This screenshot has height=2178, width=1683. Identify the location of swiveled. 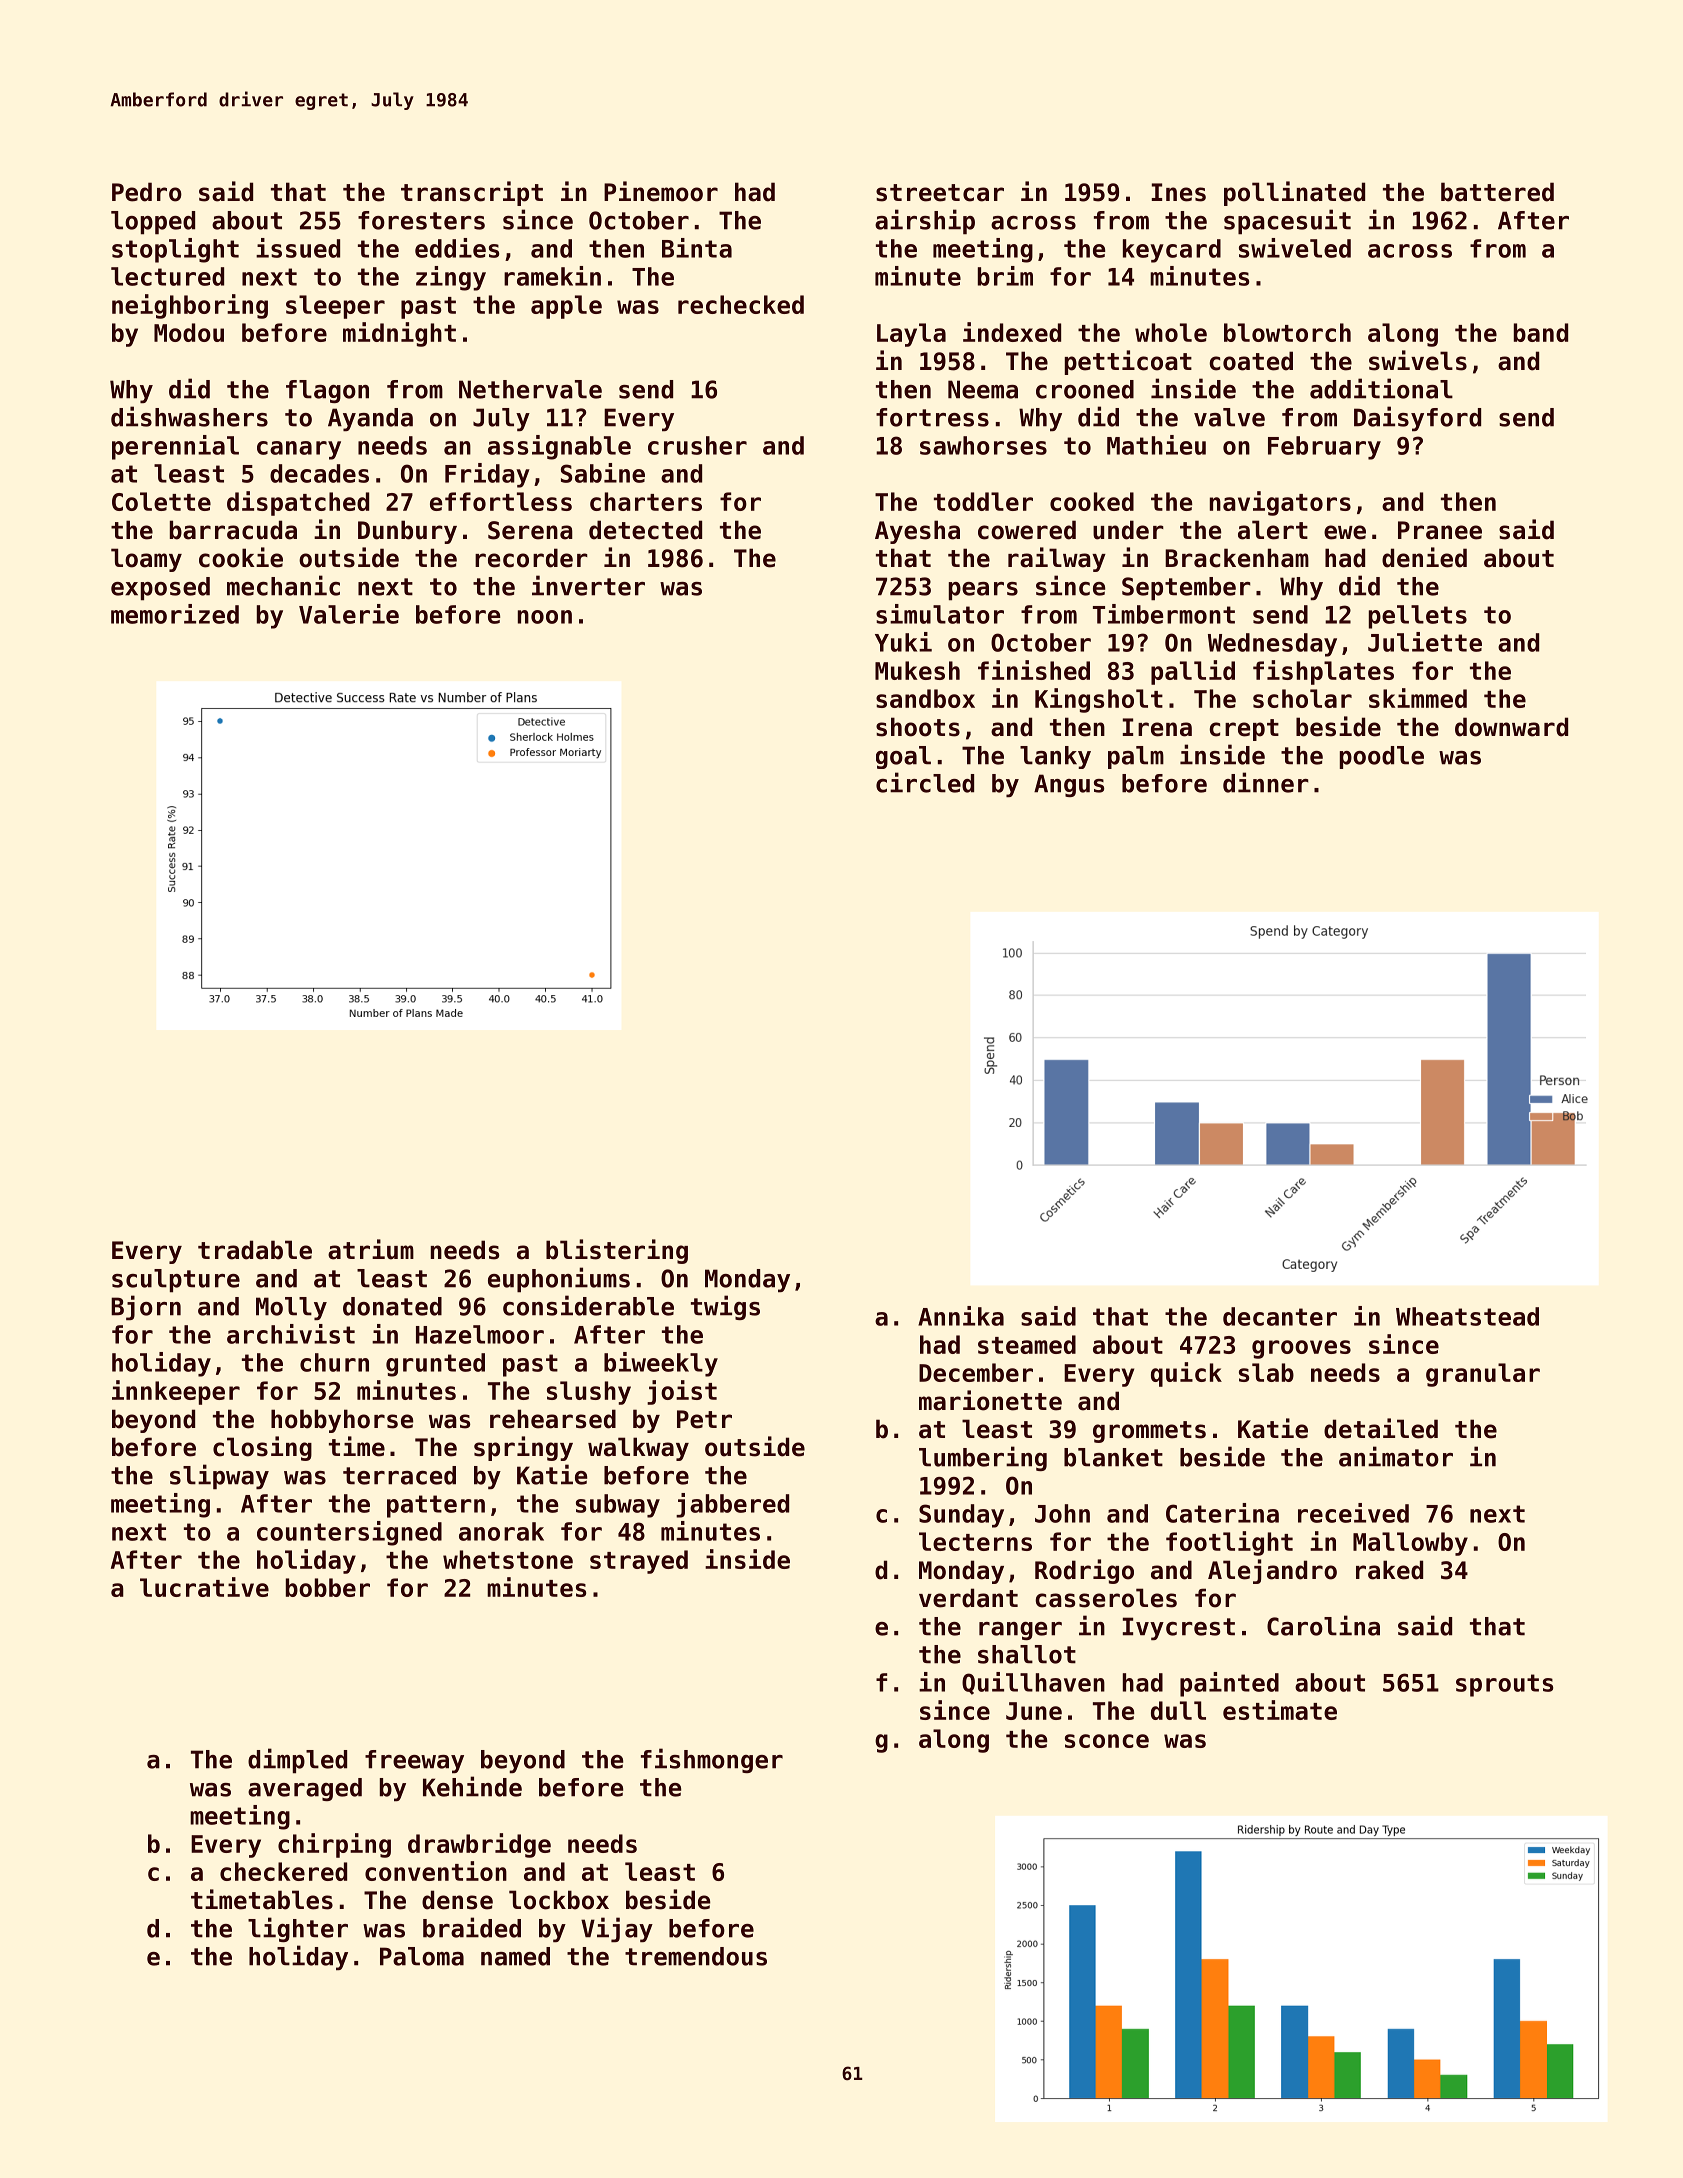
(1295, 248).
